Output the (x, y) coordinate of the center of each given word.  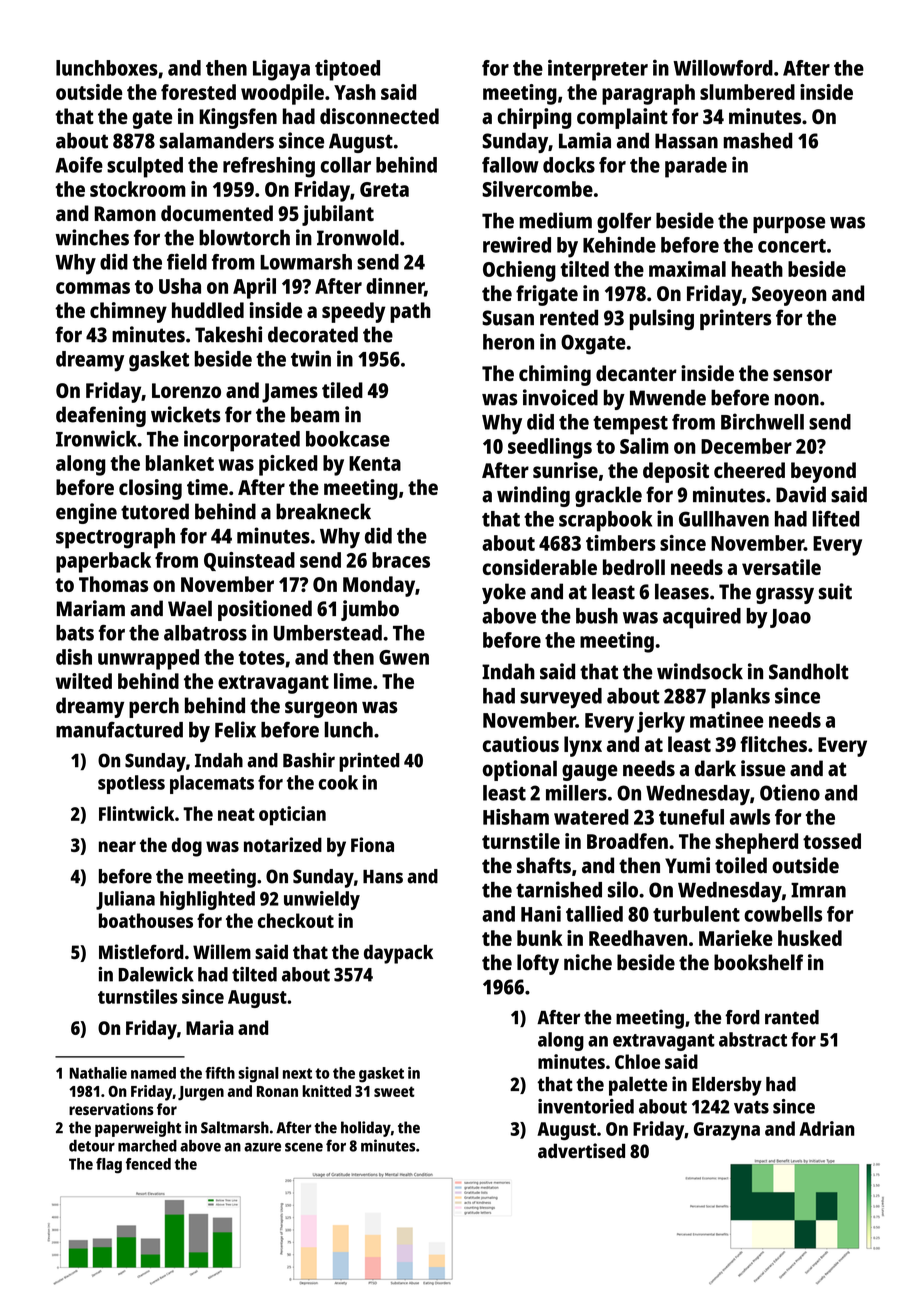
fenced (148, 1164)
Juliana (125, 900)
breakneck (323, 511)
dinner (395, 286)
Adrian (827, 1128)
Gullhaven (724, 519)
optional (520, 770)
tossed (832, 841)
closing (150, 489)
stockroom (138, 189)
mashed (758, 140)
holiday (366, 1129)
